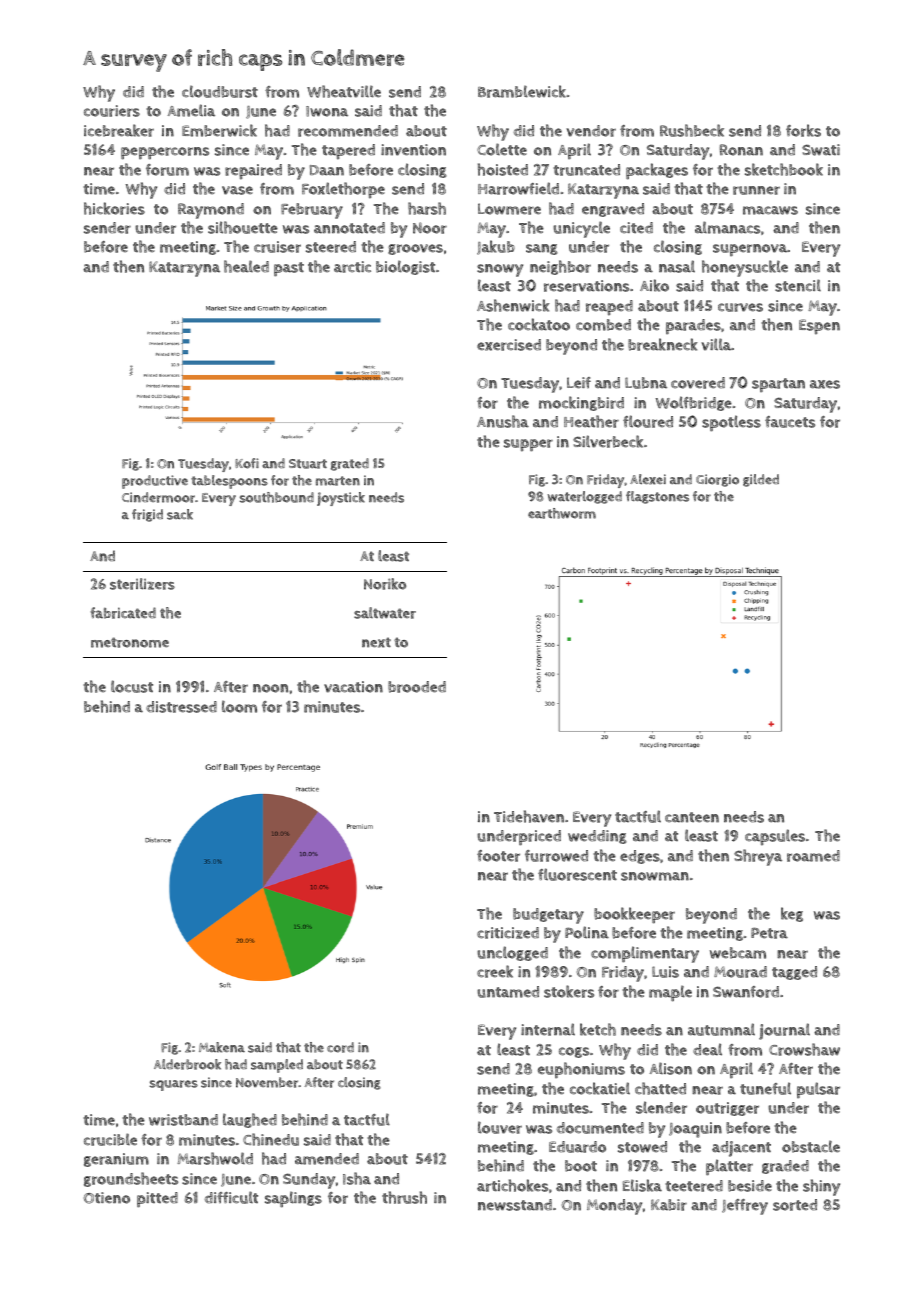 The image size is (924, 1308). I want to click on roamed, so click(813, 856).
